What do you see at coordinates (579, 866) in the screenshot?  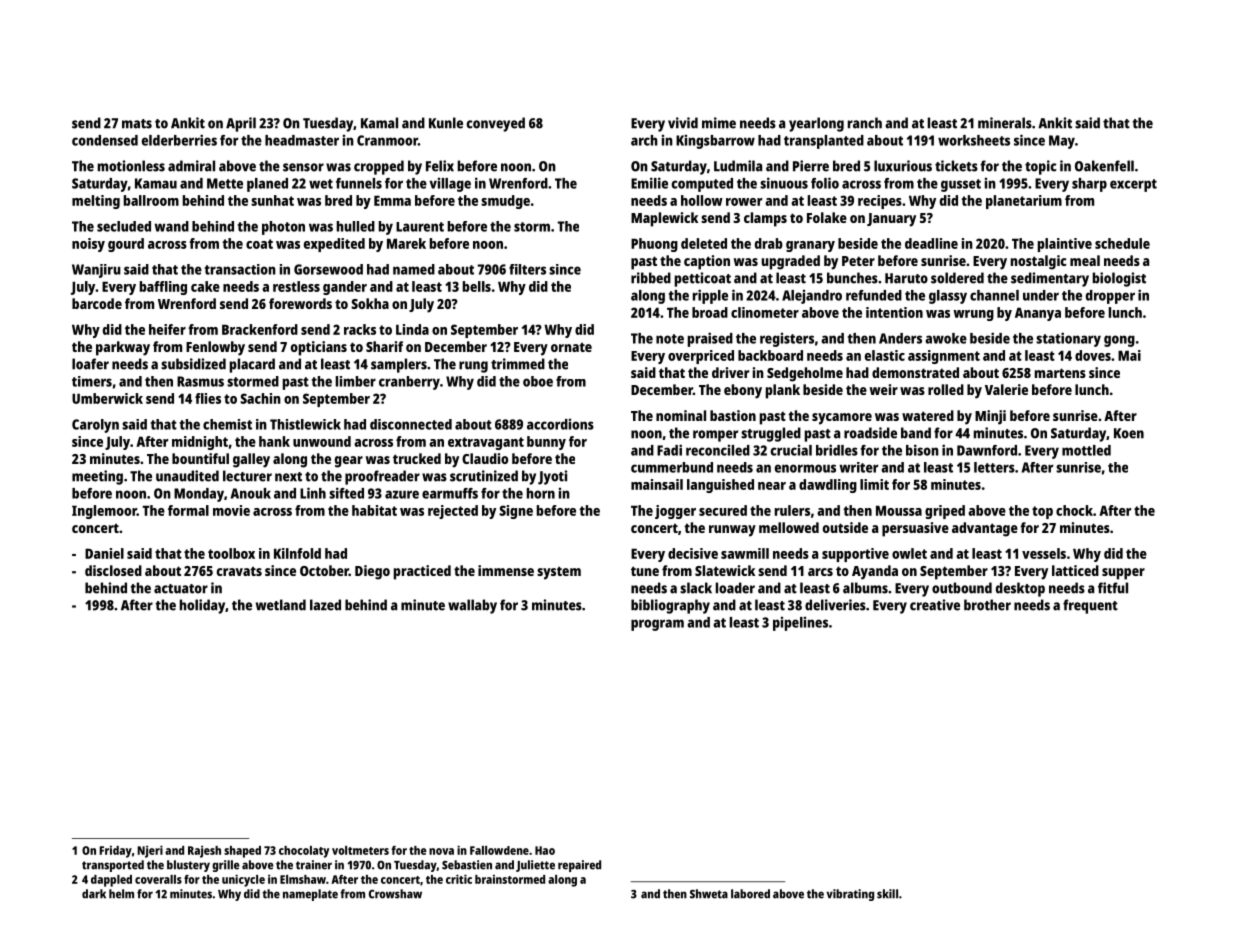 I see `repaired` at bounding box center [579, 866].
